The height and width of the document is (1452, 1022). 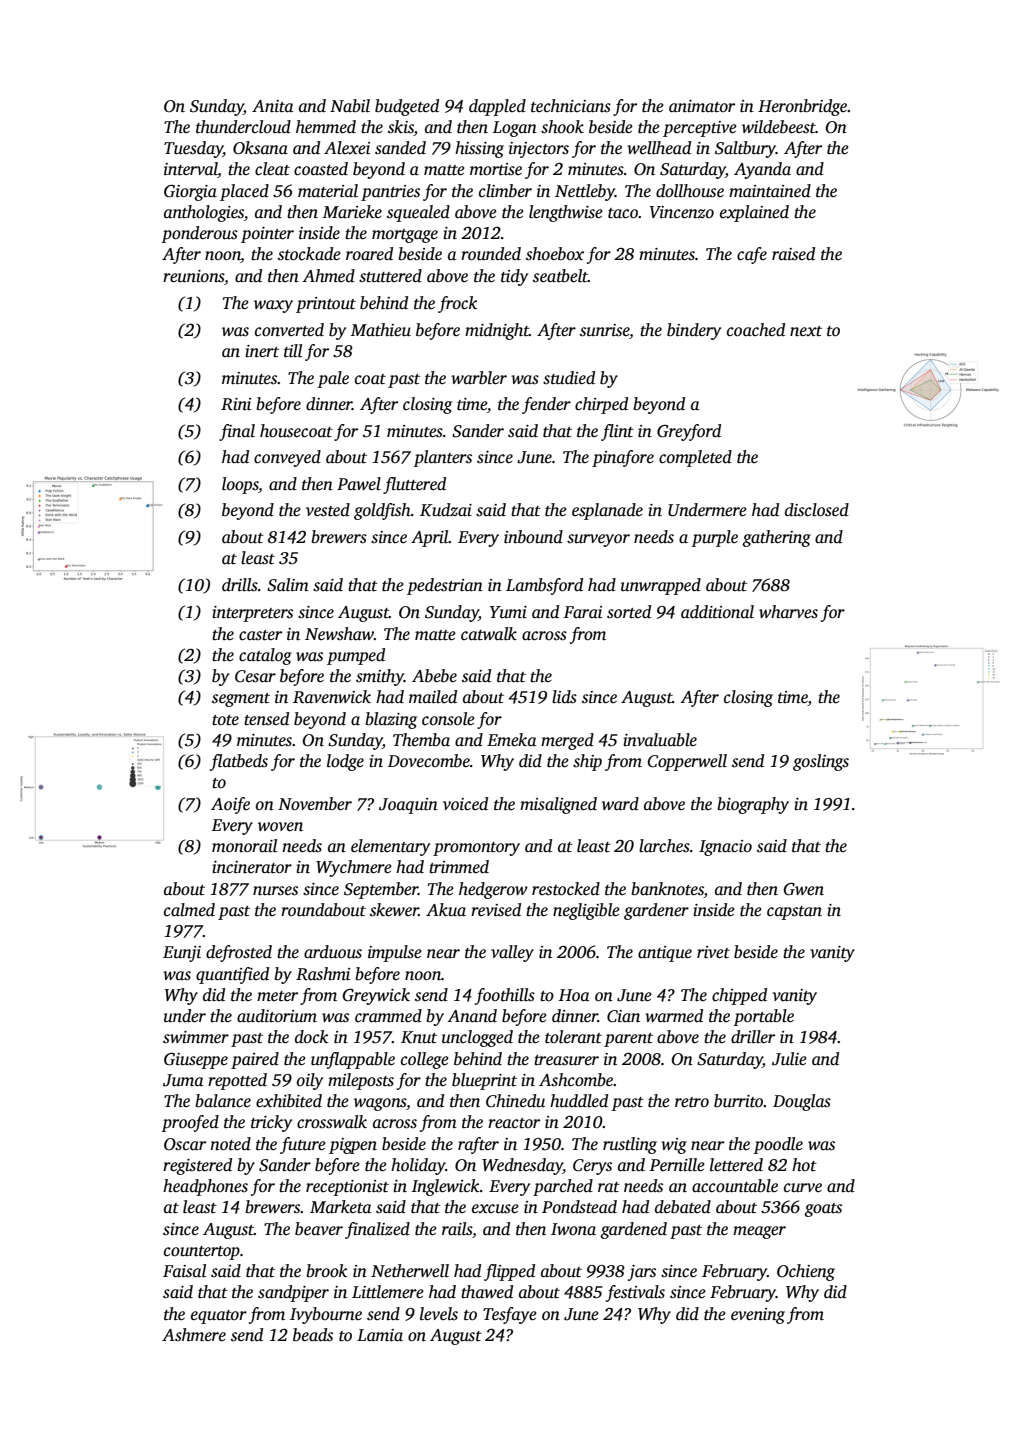 I want to click on maintained, so click(x=770, y=191).
